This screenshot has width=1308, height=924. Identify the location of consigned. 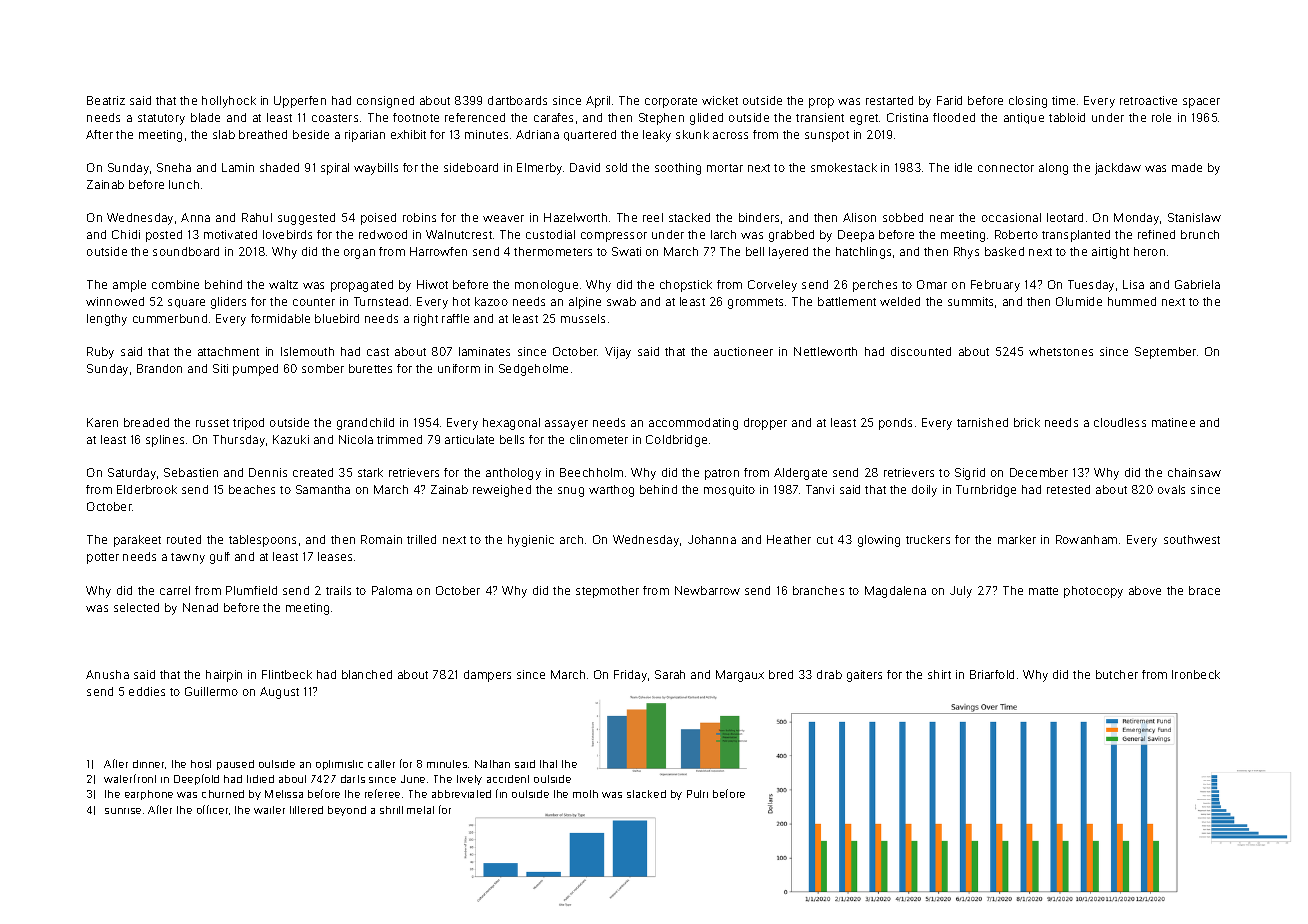
(385, 102).
